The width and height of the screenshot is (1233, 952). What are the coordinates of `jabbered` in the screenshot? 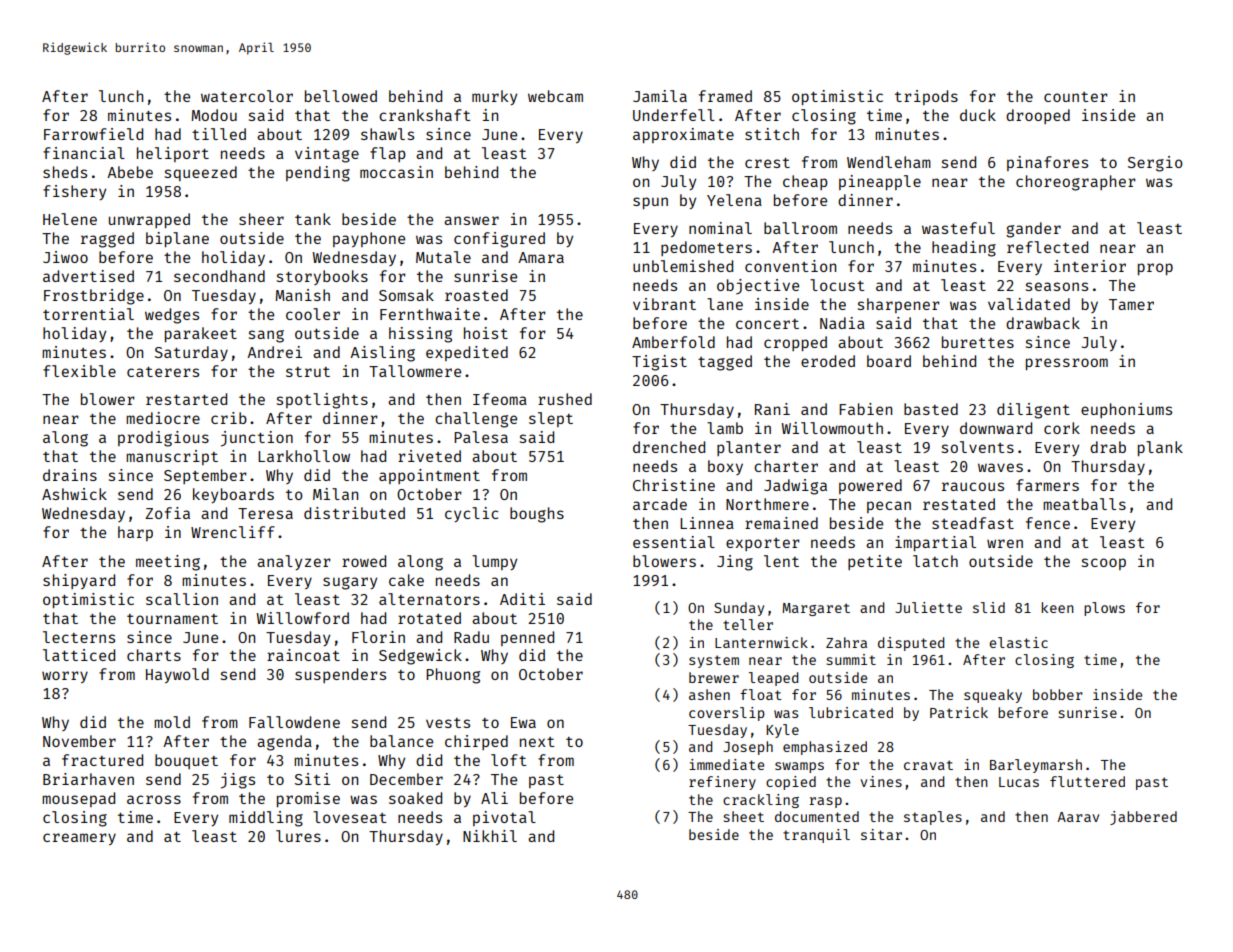 It's located at (1143, 818).
